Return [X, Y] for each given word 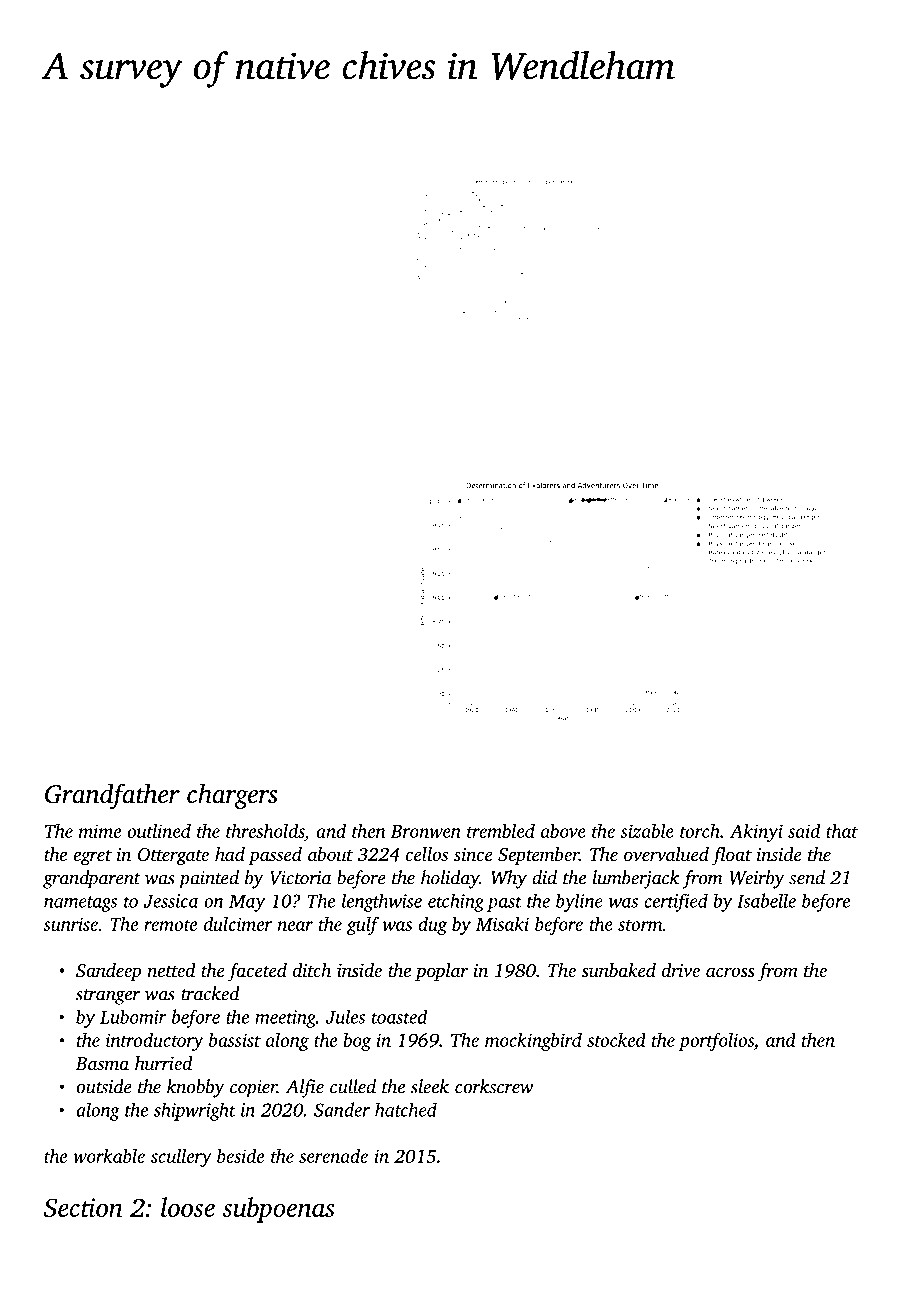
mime [100, 831]
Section [83, 1207]
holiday [450, 879]
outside [104, 1086]
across [730, 972]
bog [357, 1042]
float [732, 856]
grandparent [91, 879]
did [544, 877]
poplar [441, 972]
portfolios [716, 1042]
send [807, 877]
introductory [154, 1041]
